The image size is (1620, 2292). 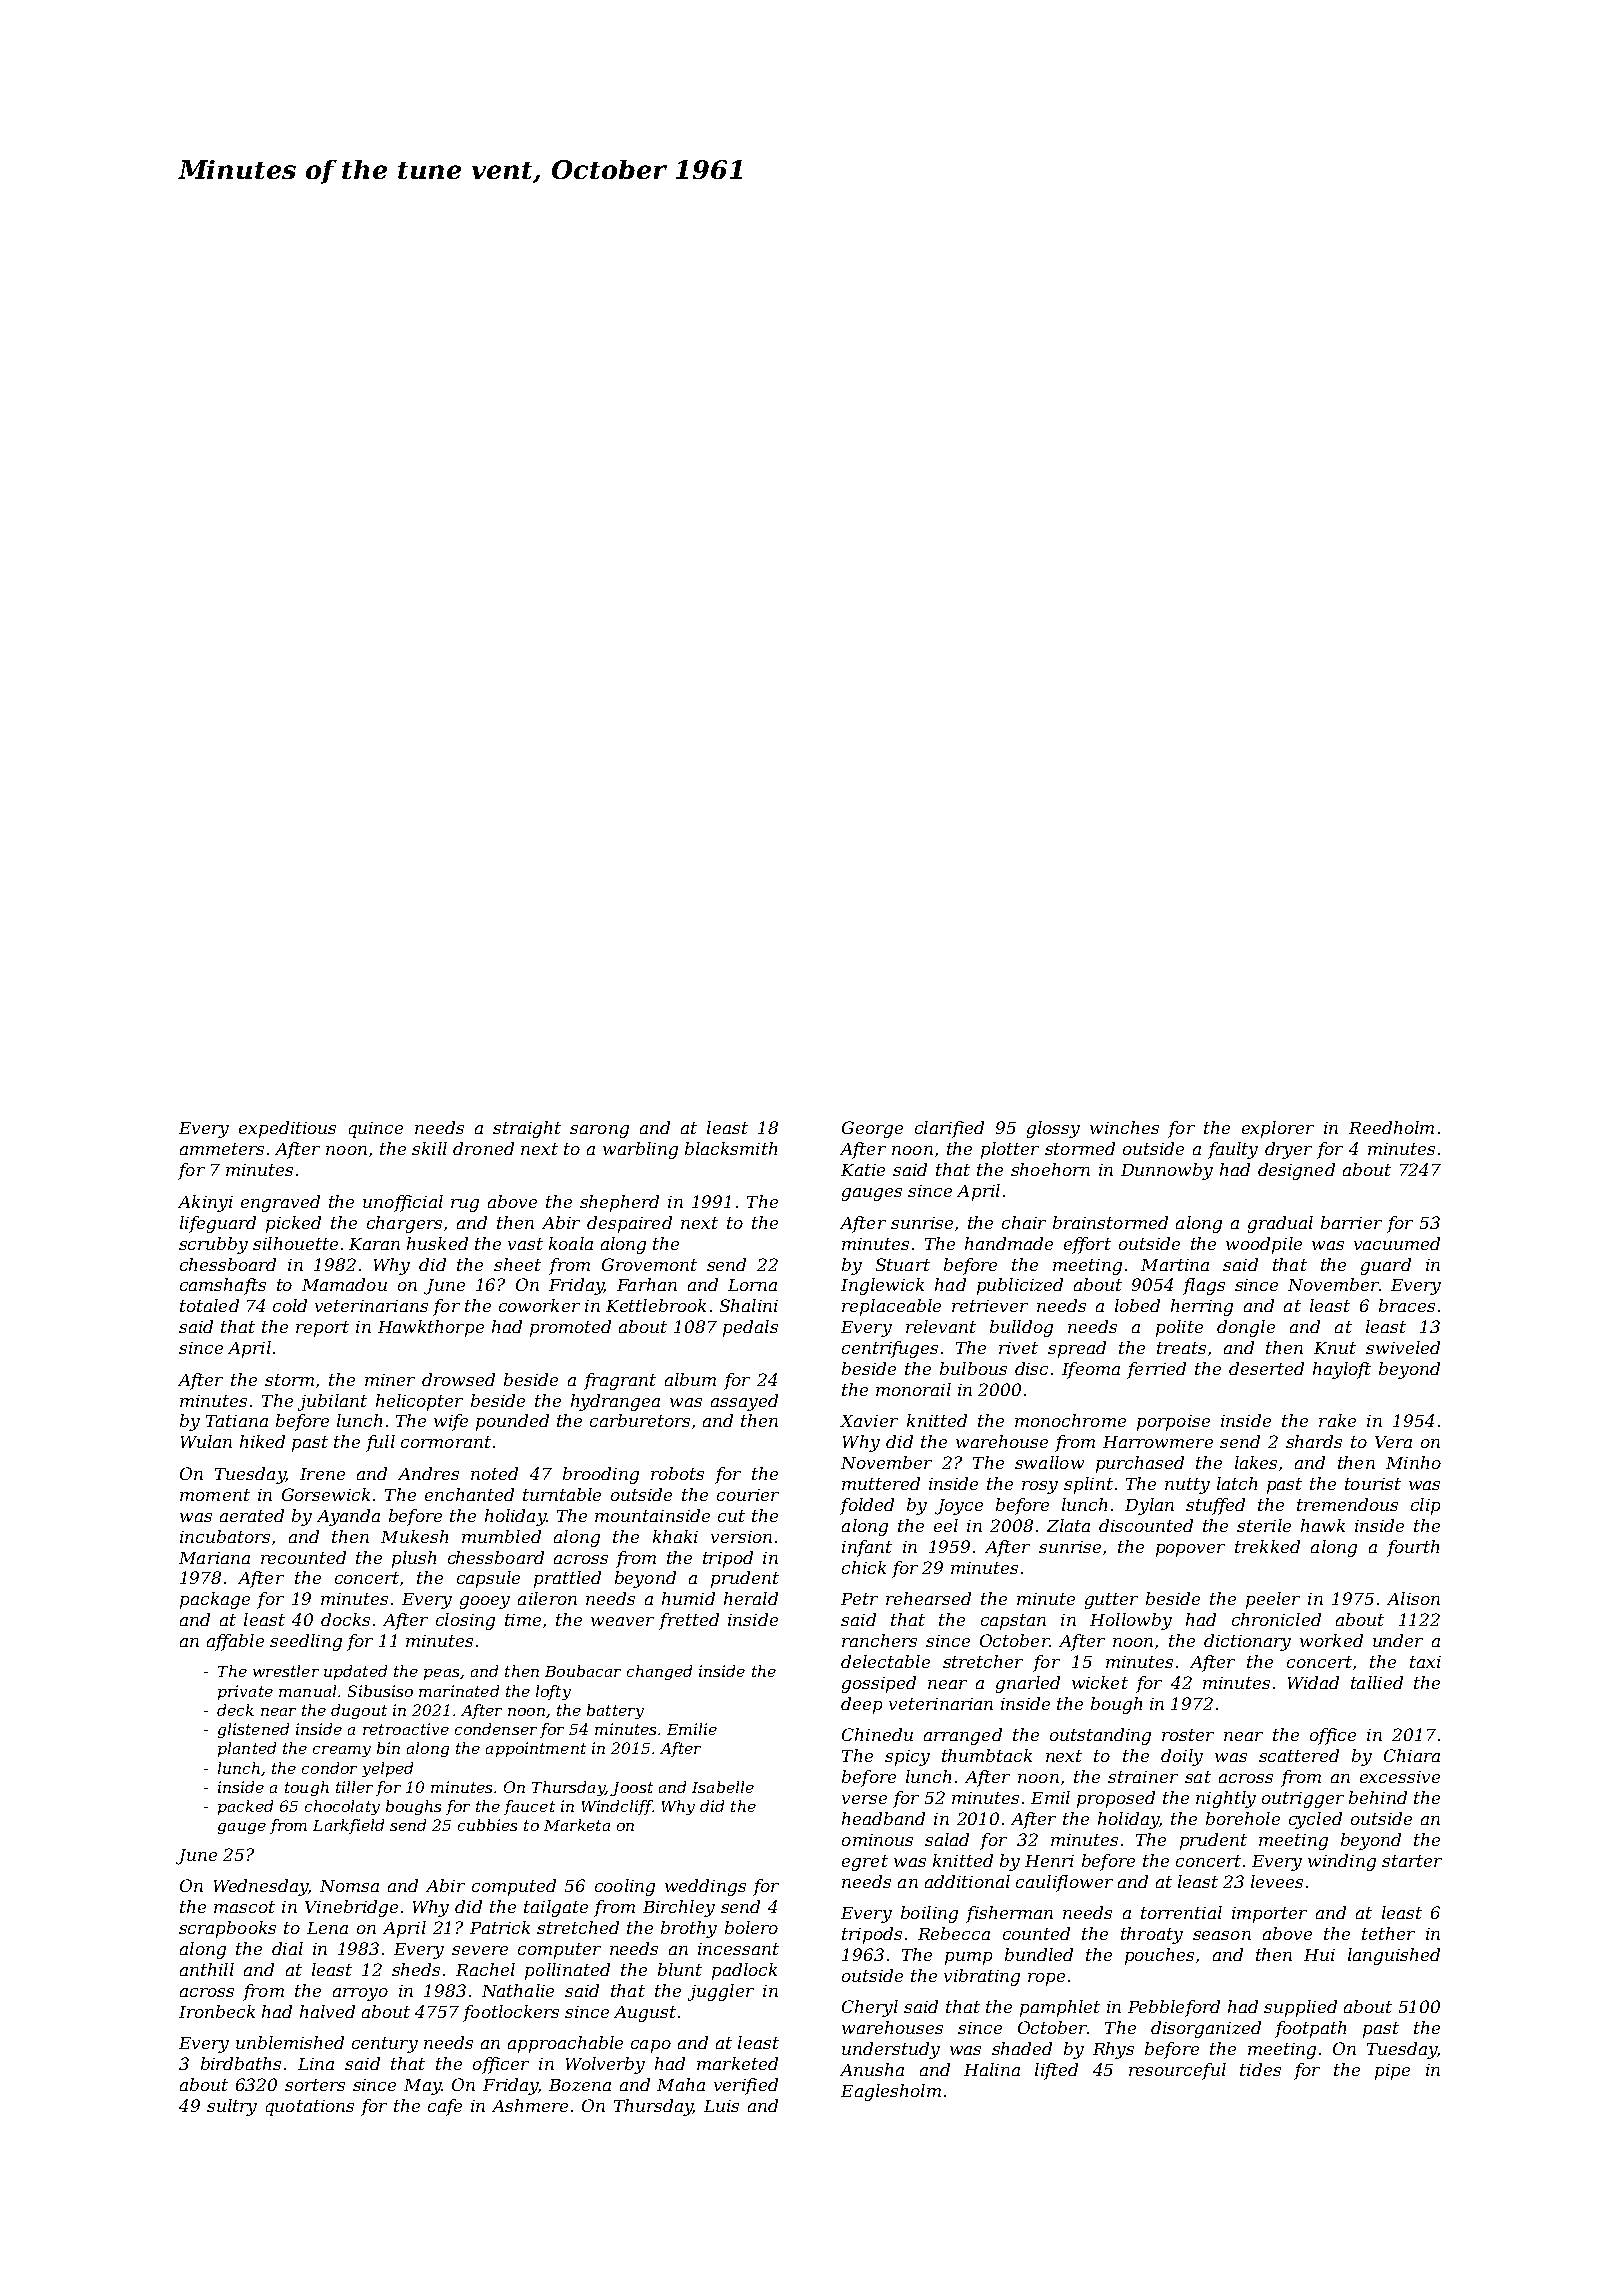 I want to click on despaired, so click(x=629, y=1224).
